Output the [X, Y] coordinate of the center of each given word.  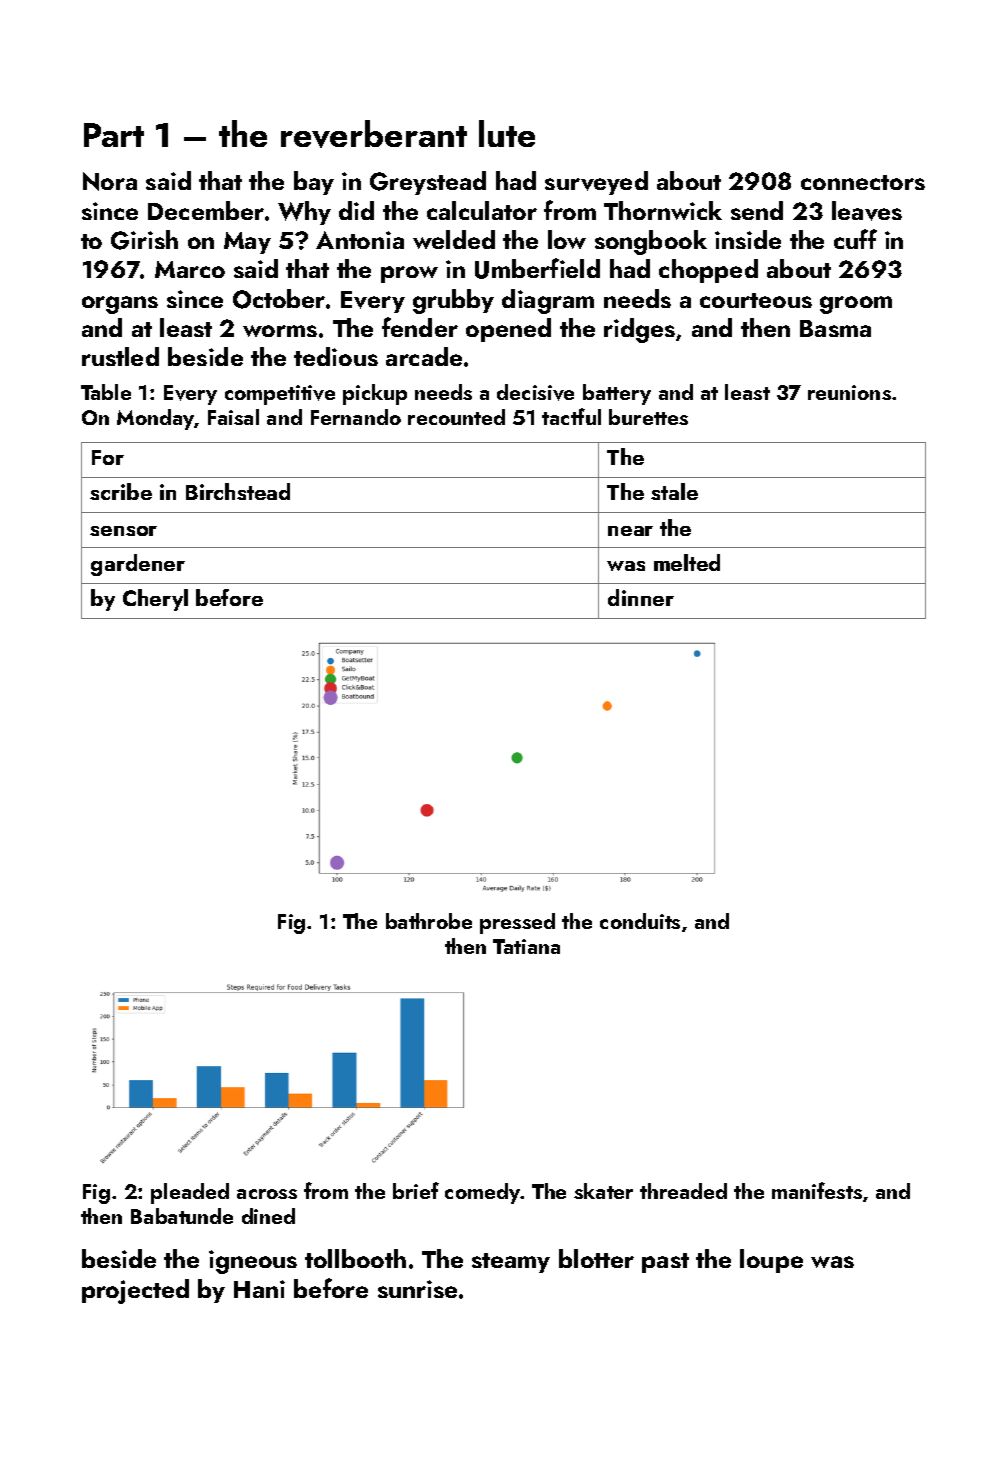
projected [135, 1291]
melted [687, 562]
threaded [683, 1191]
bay [314, 183]
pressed [517, 923]
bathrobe [429, 921]
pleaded [190, 1193]
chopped [708, 271]
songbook [651, 242]
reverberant [374, 134]
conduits [640, 921]
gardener [138, 565]
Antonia [360, 240]
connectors [863, 182]
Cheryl [155, 600]
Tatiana [526, 946]
